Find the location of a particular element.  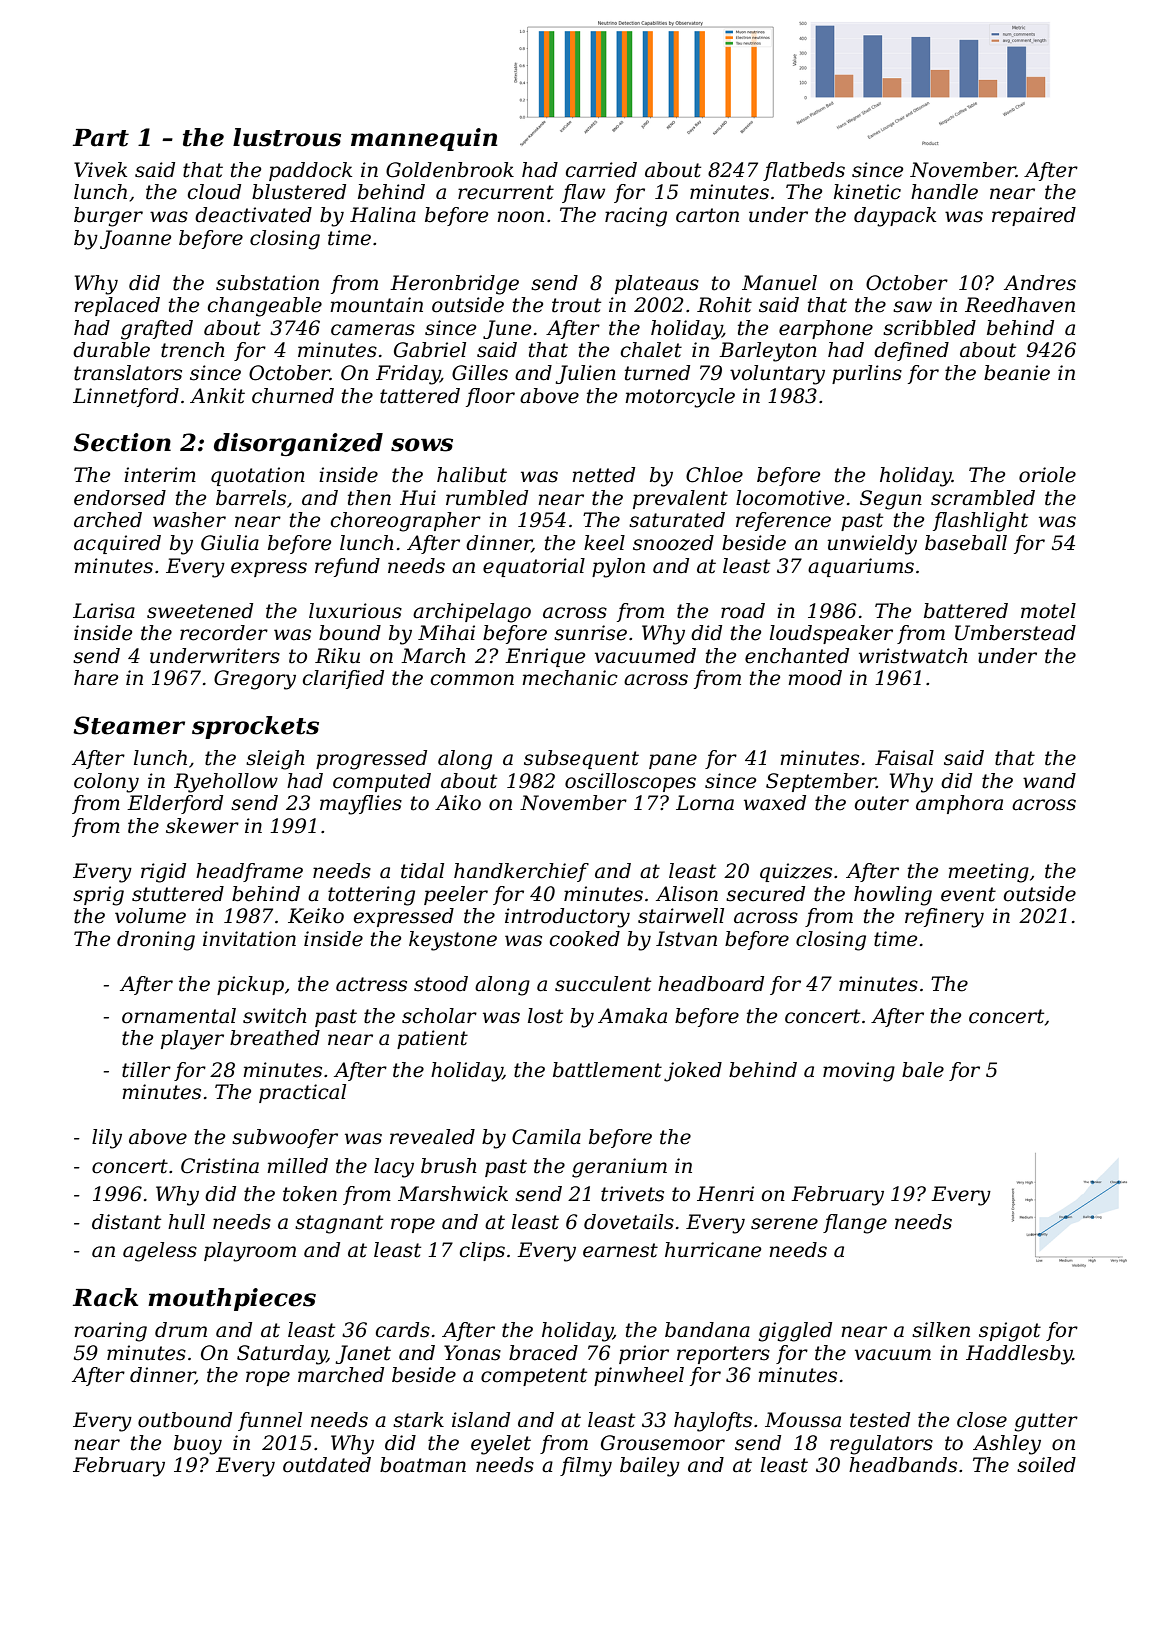

earnest is located at coordinates (620, 1250).
